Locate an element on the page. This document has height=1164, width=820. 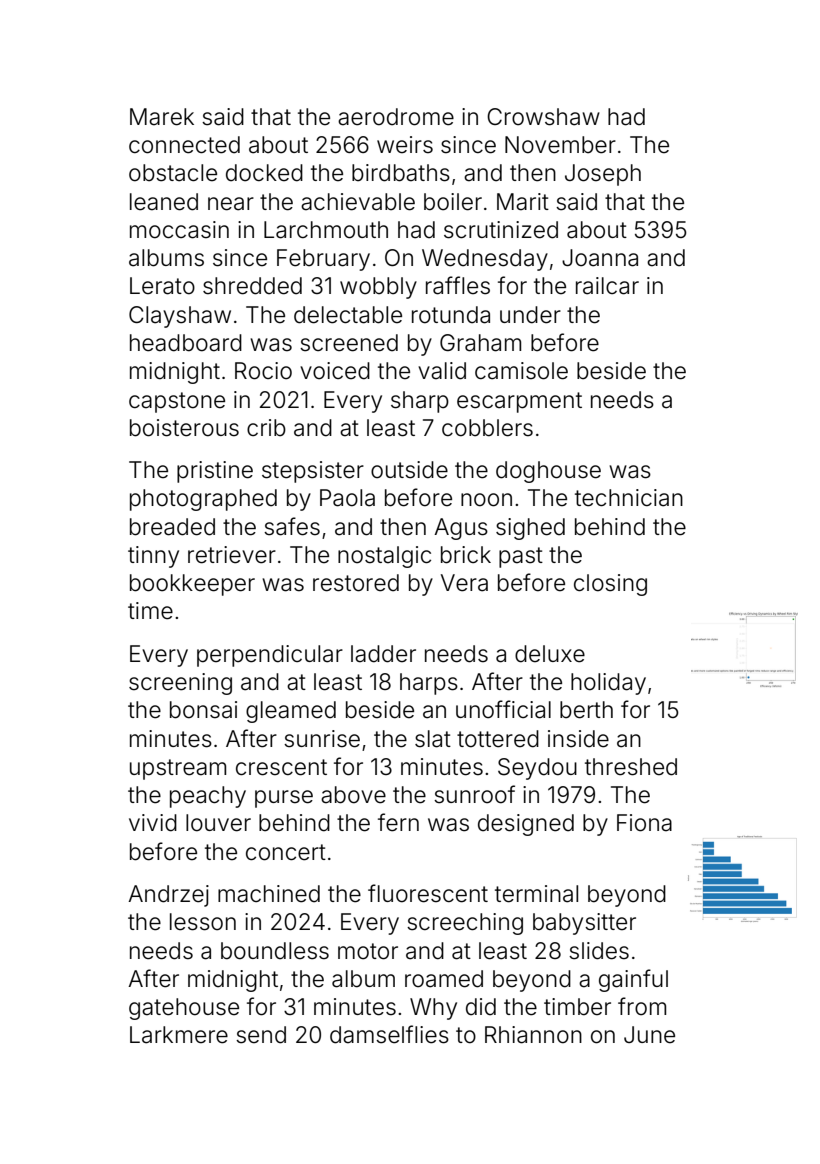
Vera is located at coordinates (464, 583).
